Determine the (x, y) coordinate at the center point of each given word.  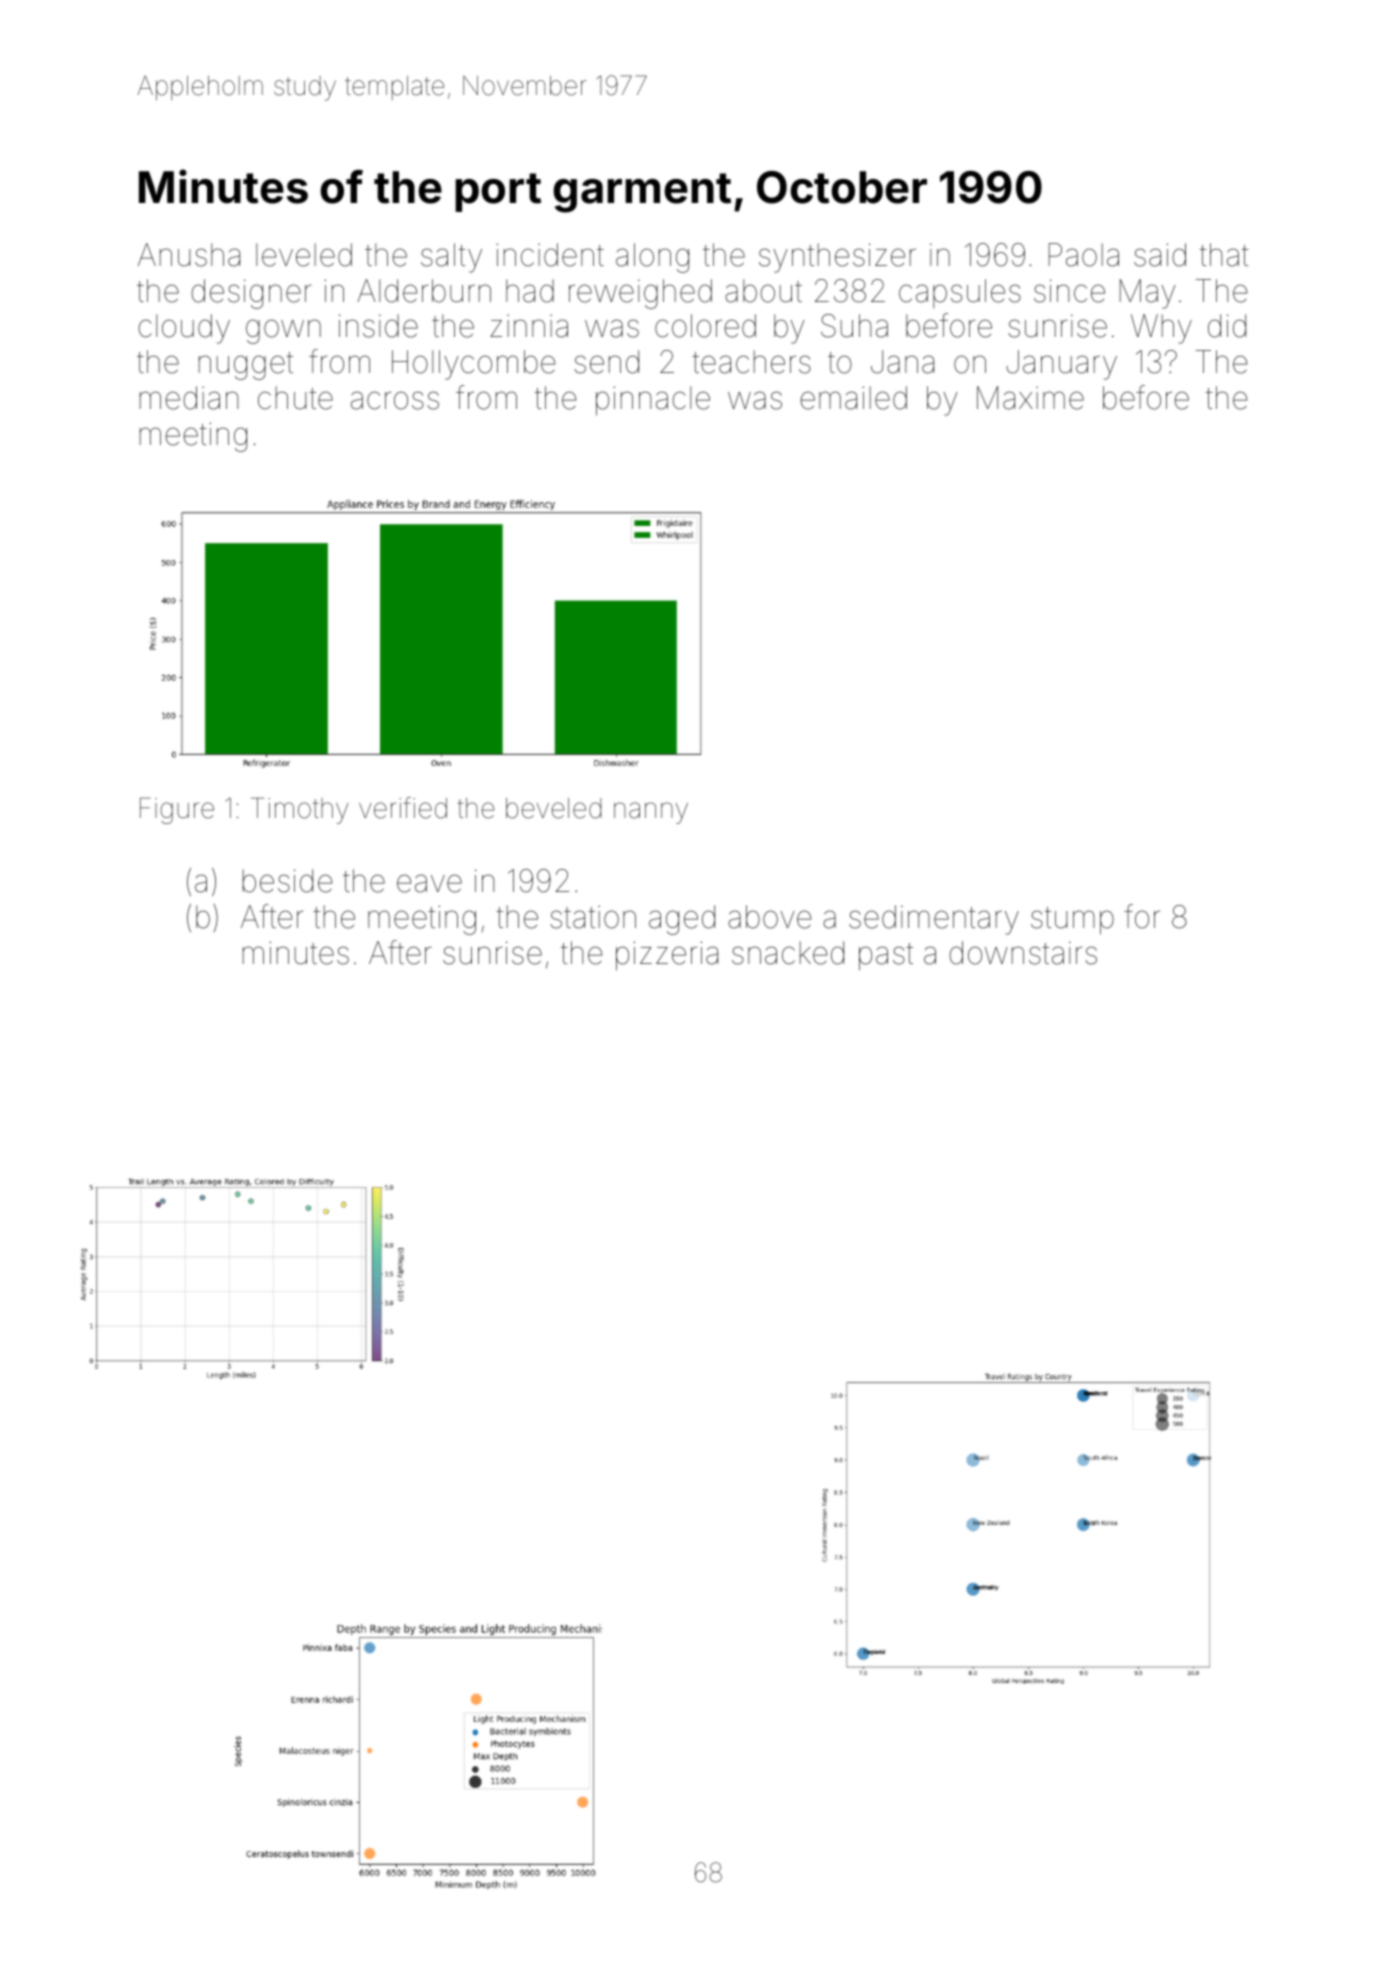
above (769, 917)
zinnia (529, 326)
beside (287, 881)
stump (1072, 921)
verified (403, 808)
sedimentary (934, 920)
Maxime (1030, 398)
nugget (246, 366)
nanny (651, 813)
